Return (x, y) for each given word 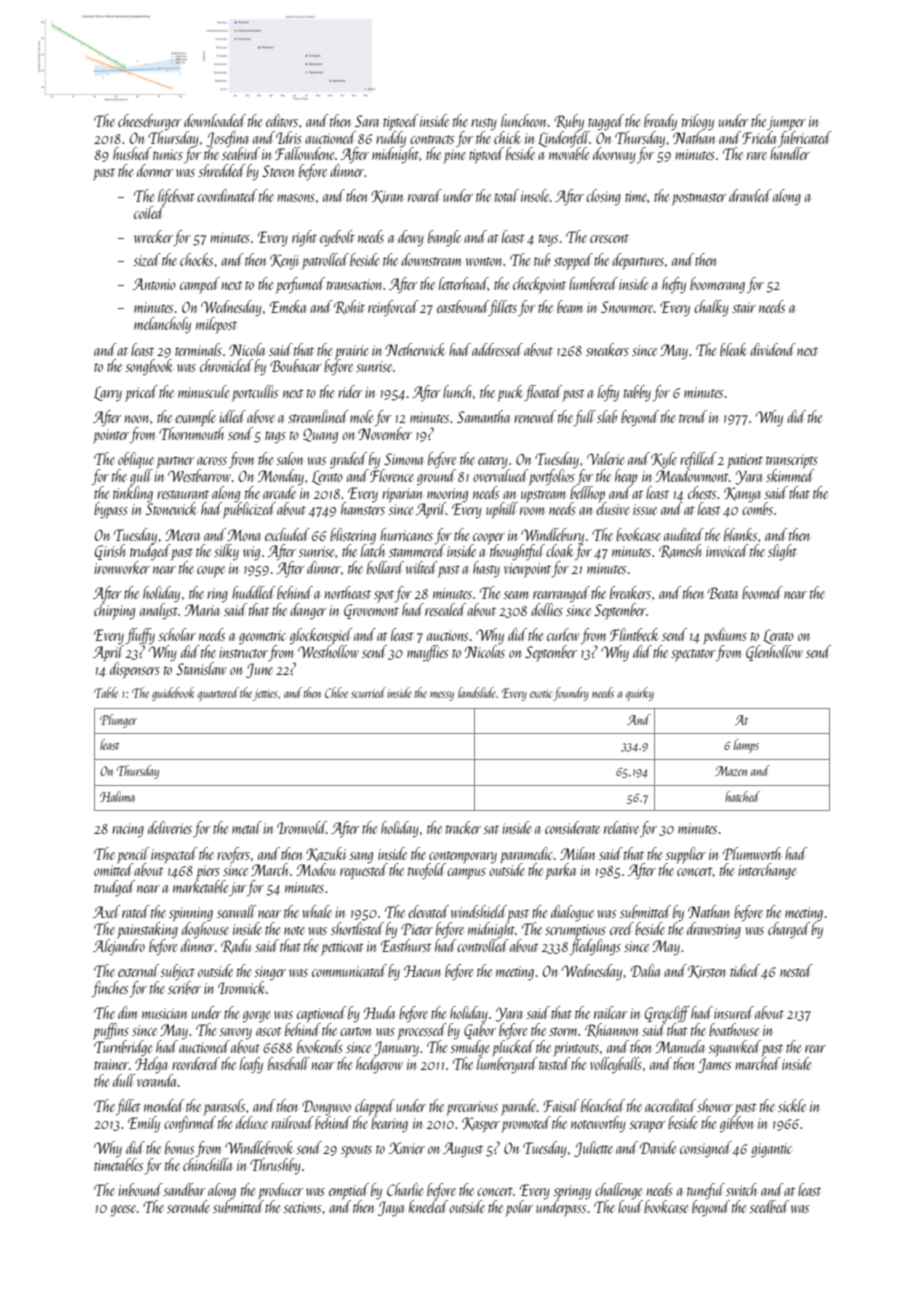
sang (361, 858)
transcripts (792, 461)
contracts (432, 139)
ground (436, 477)
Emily (144, 1124)
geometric (262, 637)
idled (232, 416)
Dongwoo (326, 1107)
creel (622, 928)
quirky (640, 694)
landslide (477, 692)
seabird (241, 153)
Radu (236, 946)
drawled (750, 195)
